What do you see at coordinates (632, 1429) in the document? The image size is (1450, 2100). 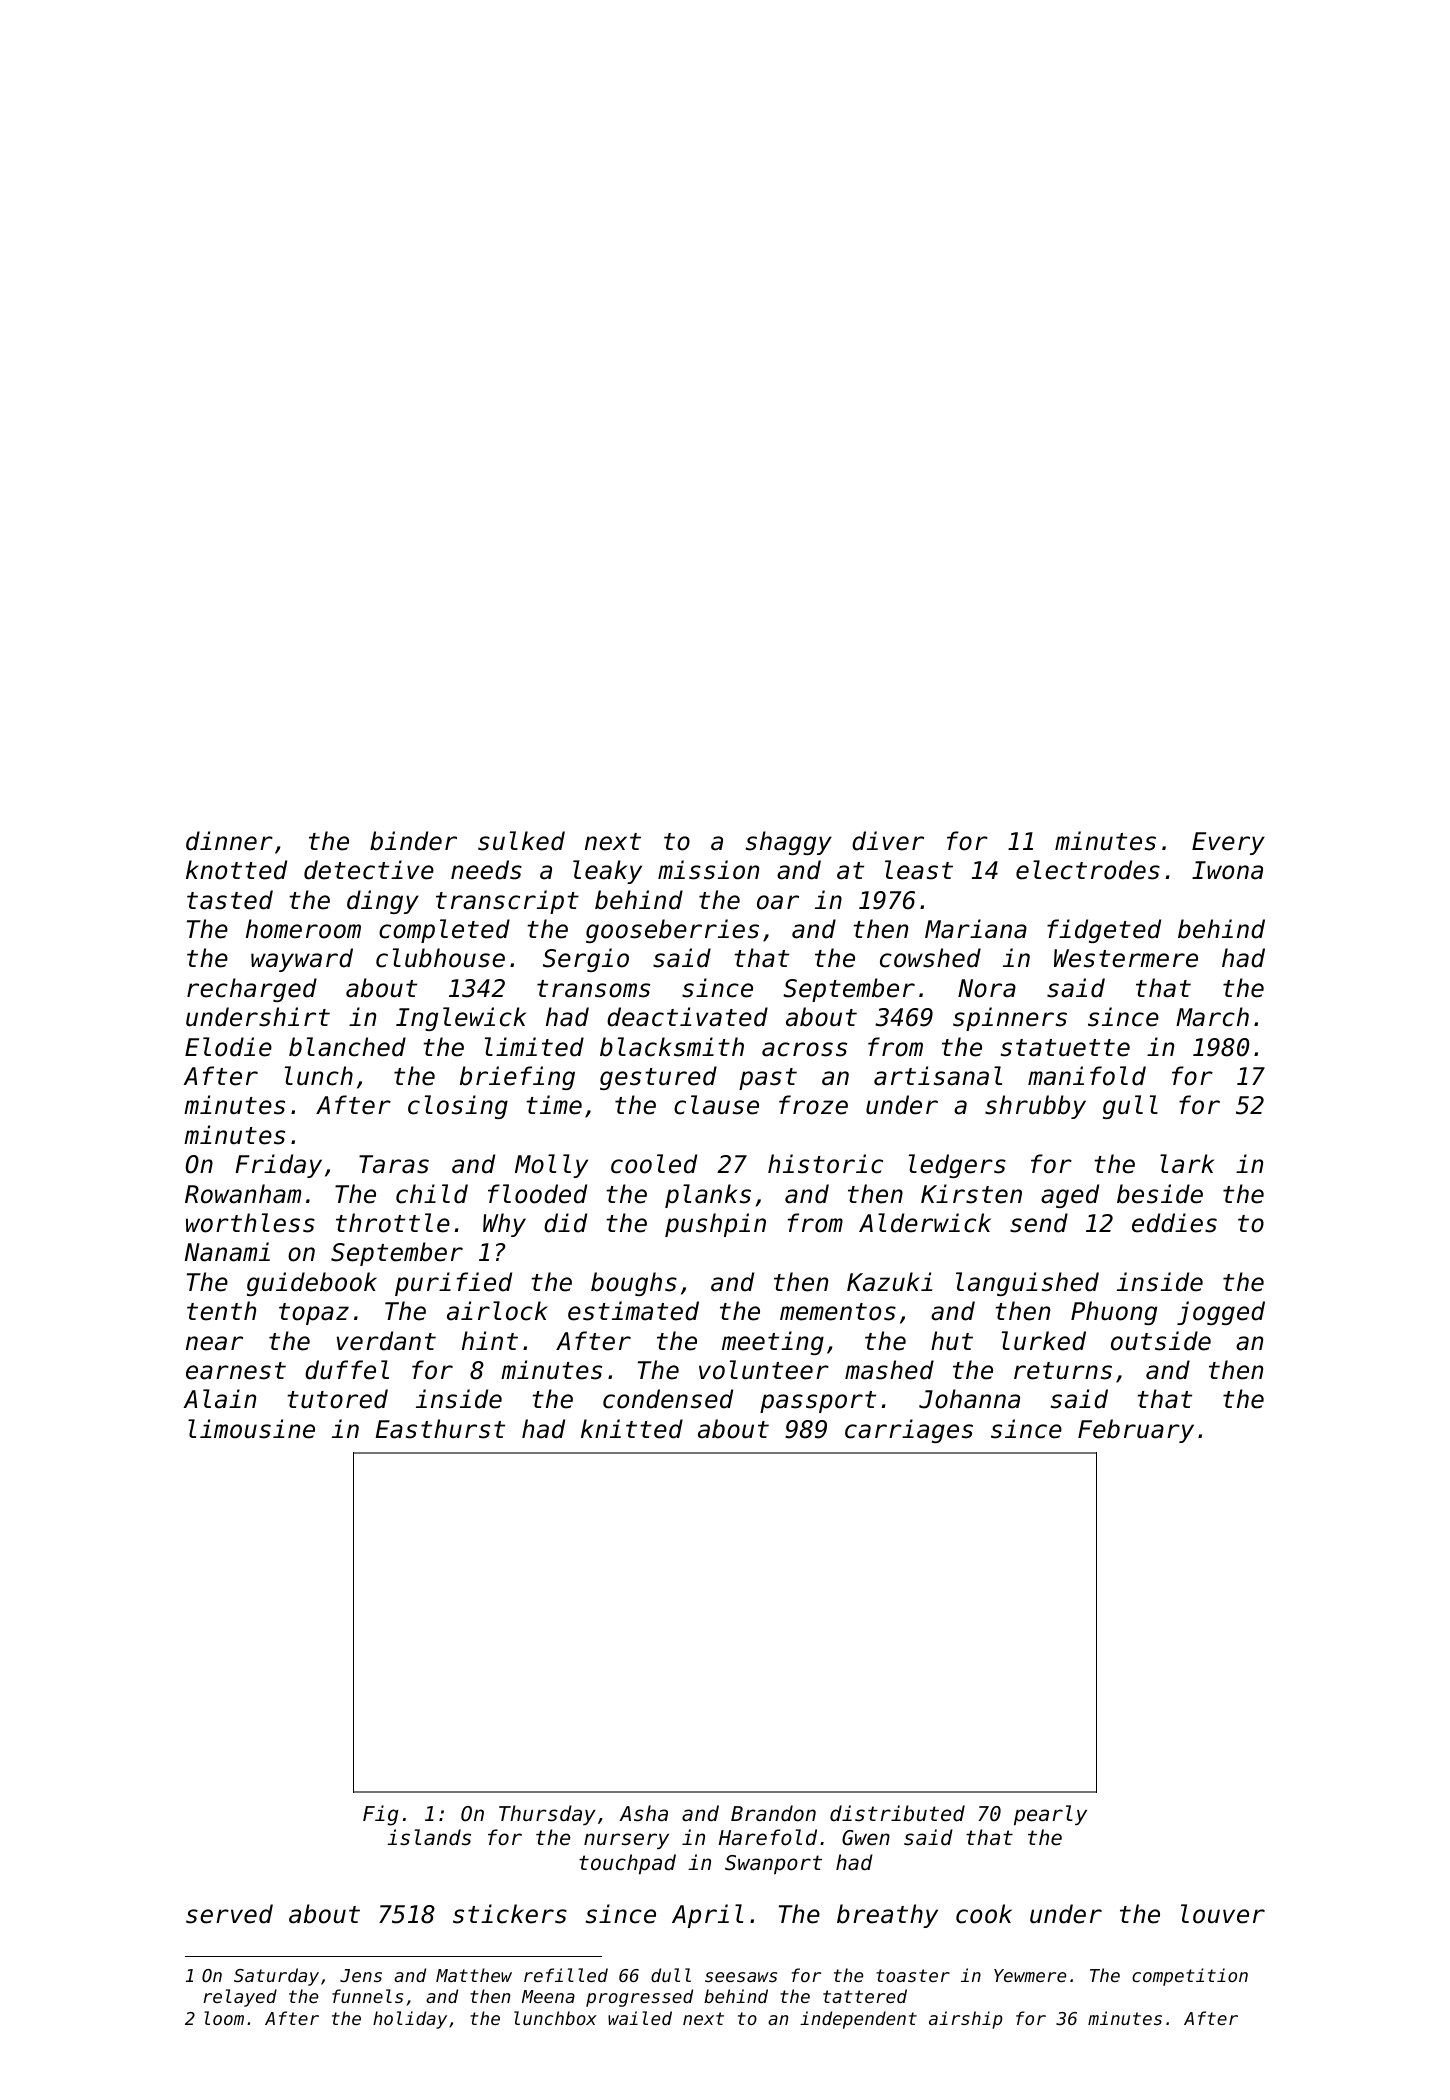 I see `knitted` at bounding box center [632, 1429].
